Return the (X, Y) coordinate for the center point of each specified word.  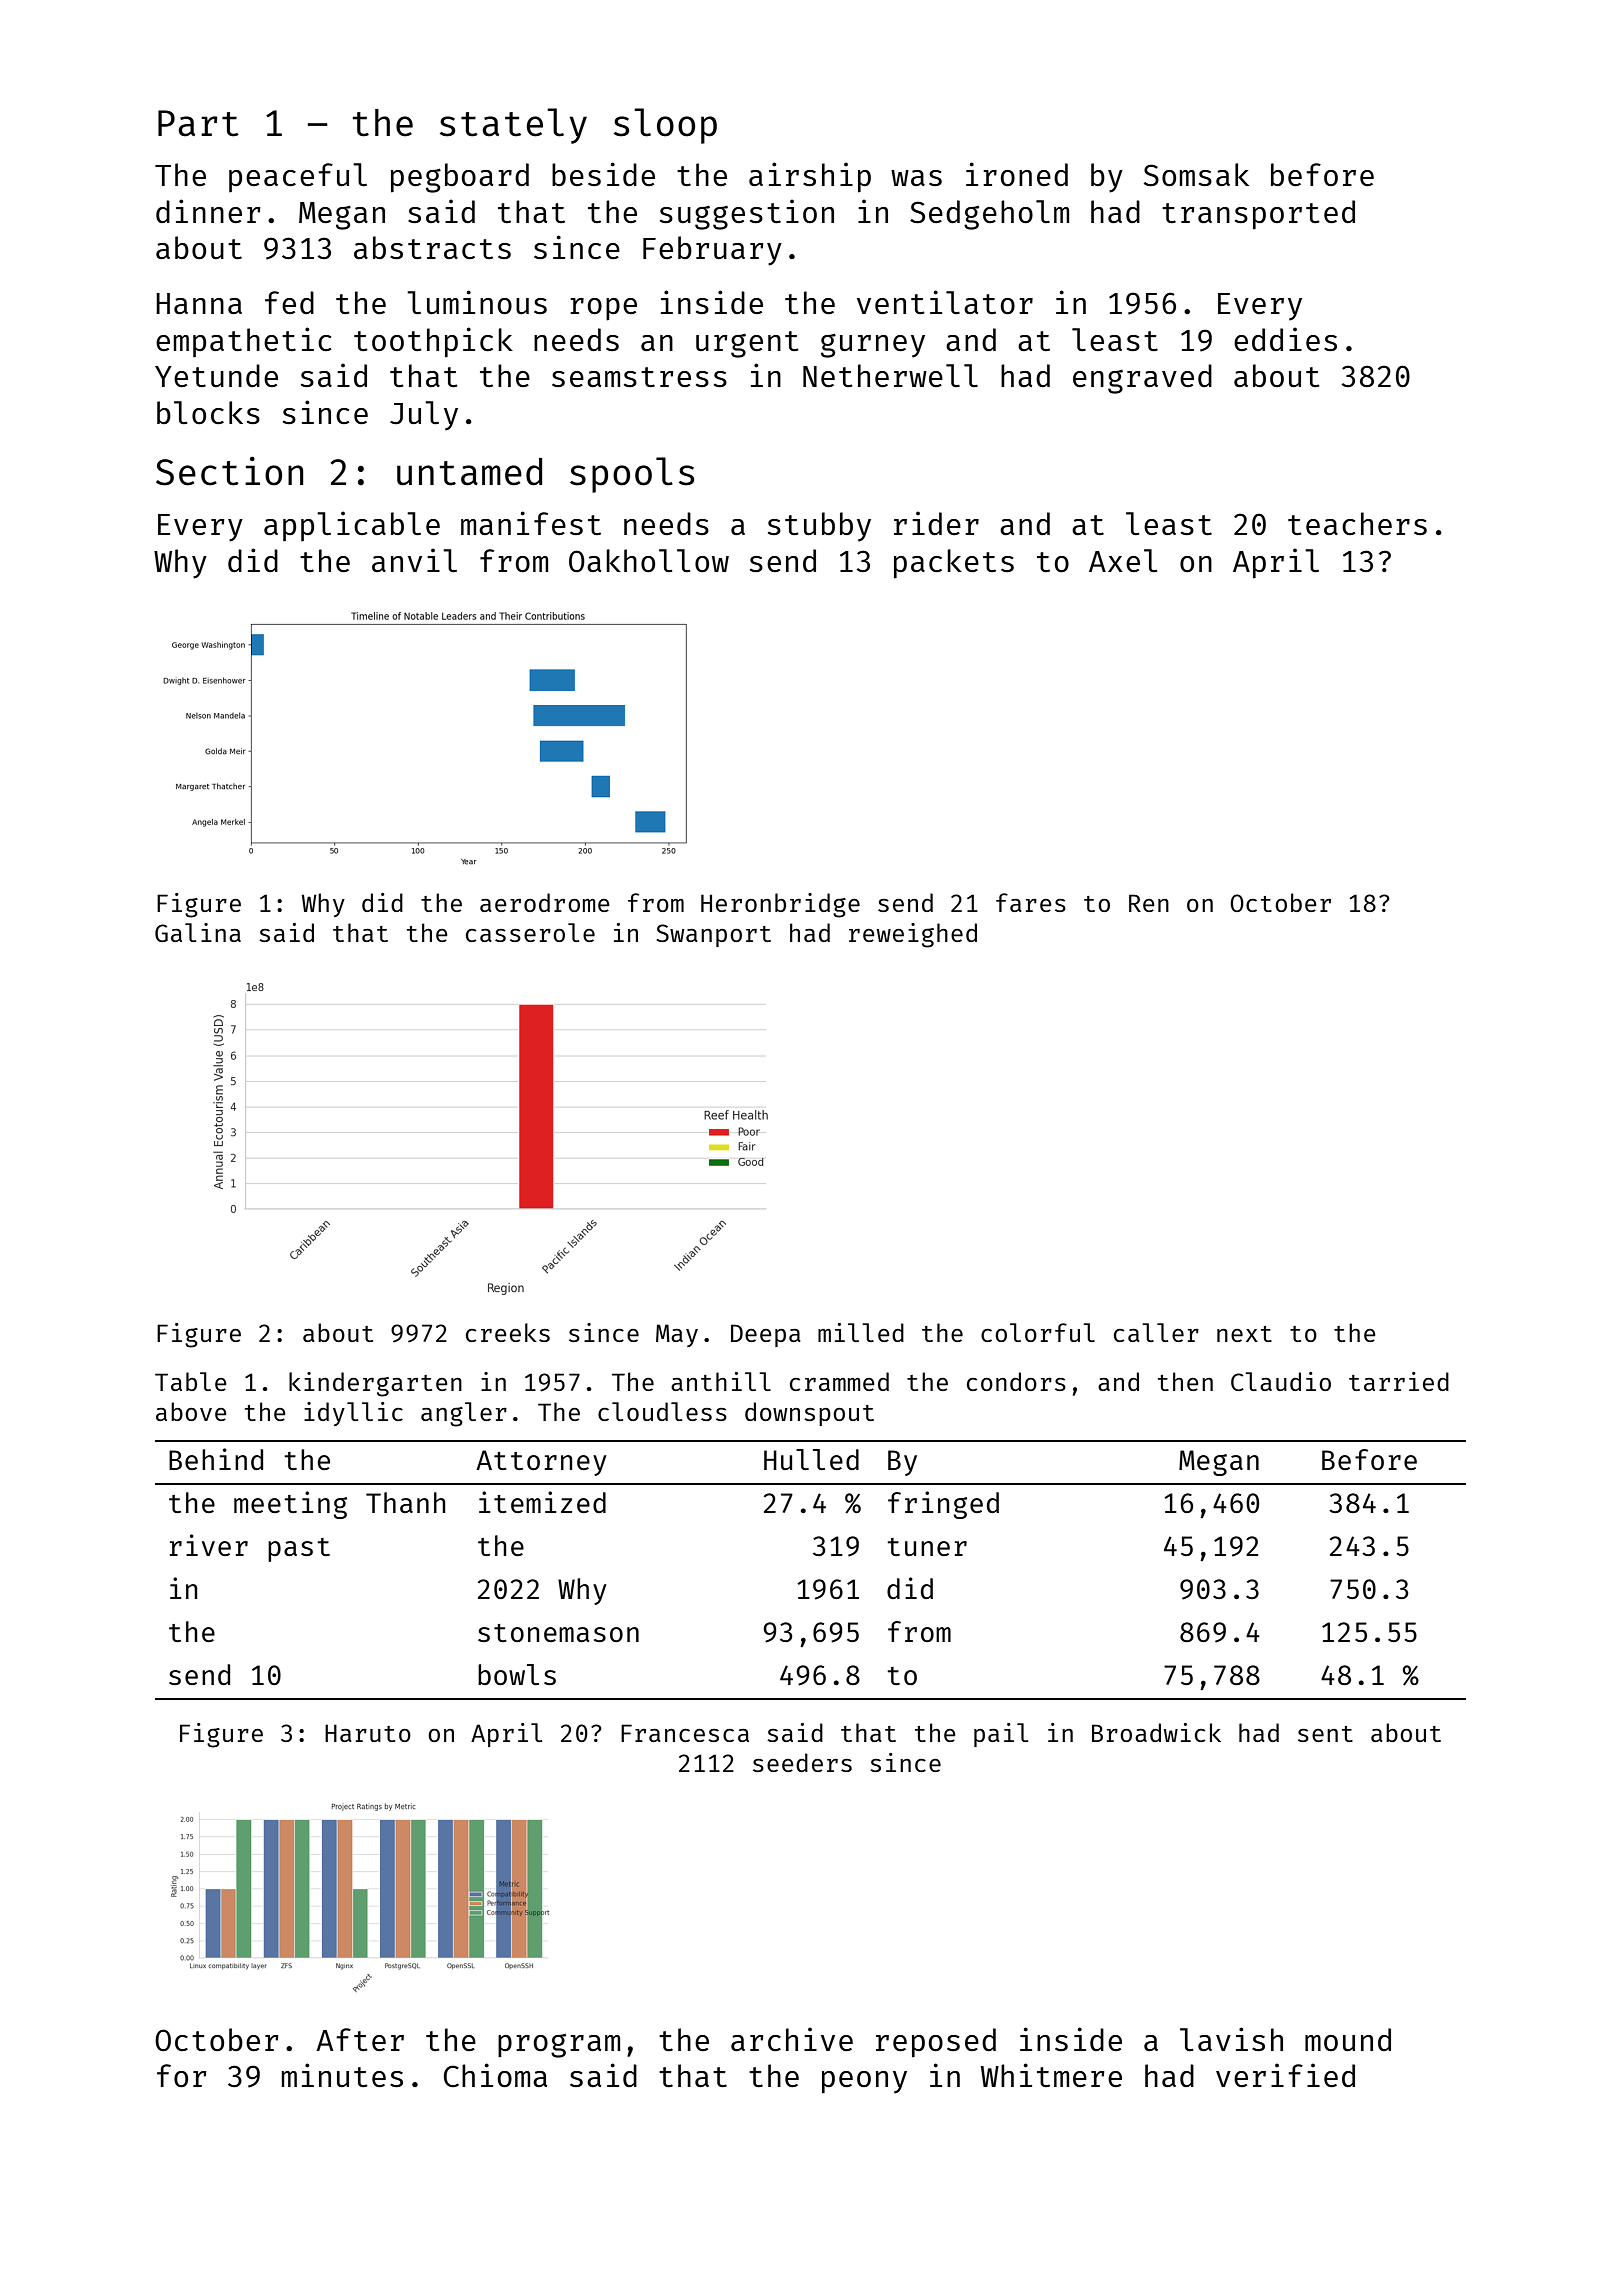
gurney (873, 345)
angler (464, 1414)
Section (229, 471)
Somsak (1196, 174)
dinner (208, 211)
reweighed (913, 935)
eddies (1285, 339)
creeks (508, 1332)
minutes (342, 2075)
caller (1156, 1332)
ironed (1017, 174)
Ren (1149, 903)
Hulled (811, 1459)
